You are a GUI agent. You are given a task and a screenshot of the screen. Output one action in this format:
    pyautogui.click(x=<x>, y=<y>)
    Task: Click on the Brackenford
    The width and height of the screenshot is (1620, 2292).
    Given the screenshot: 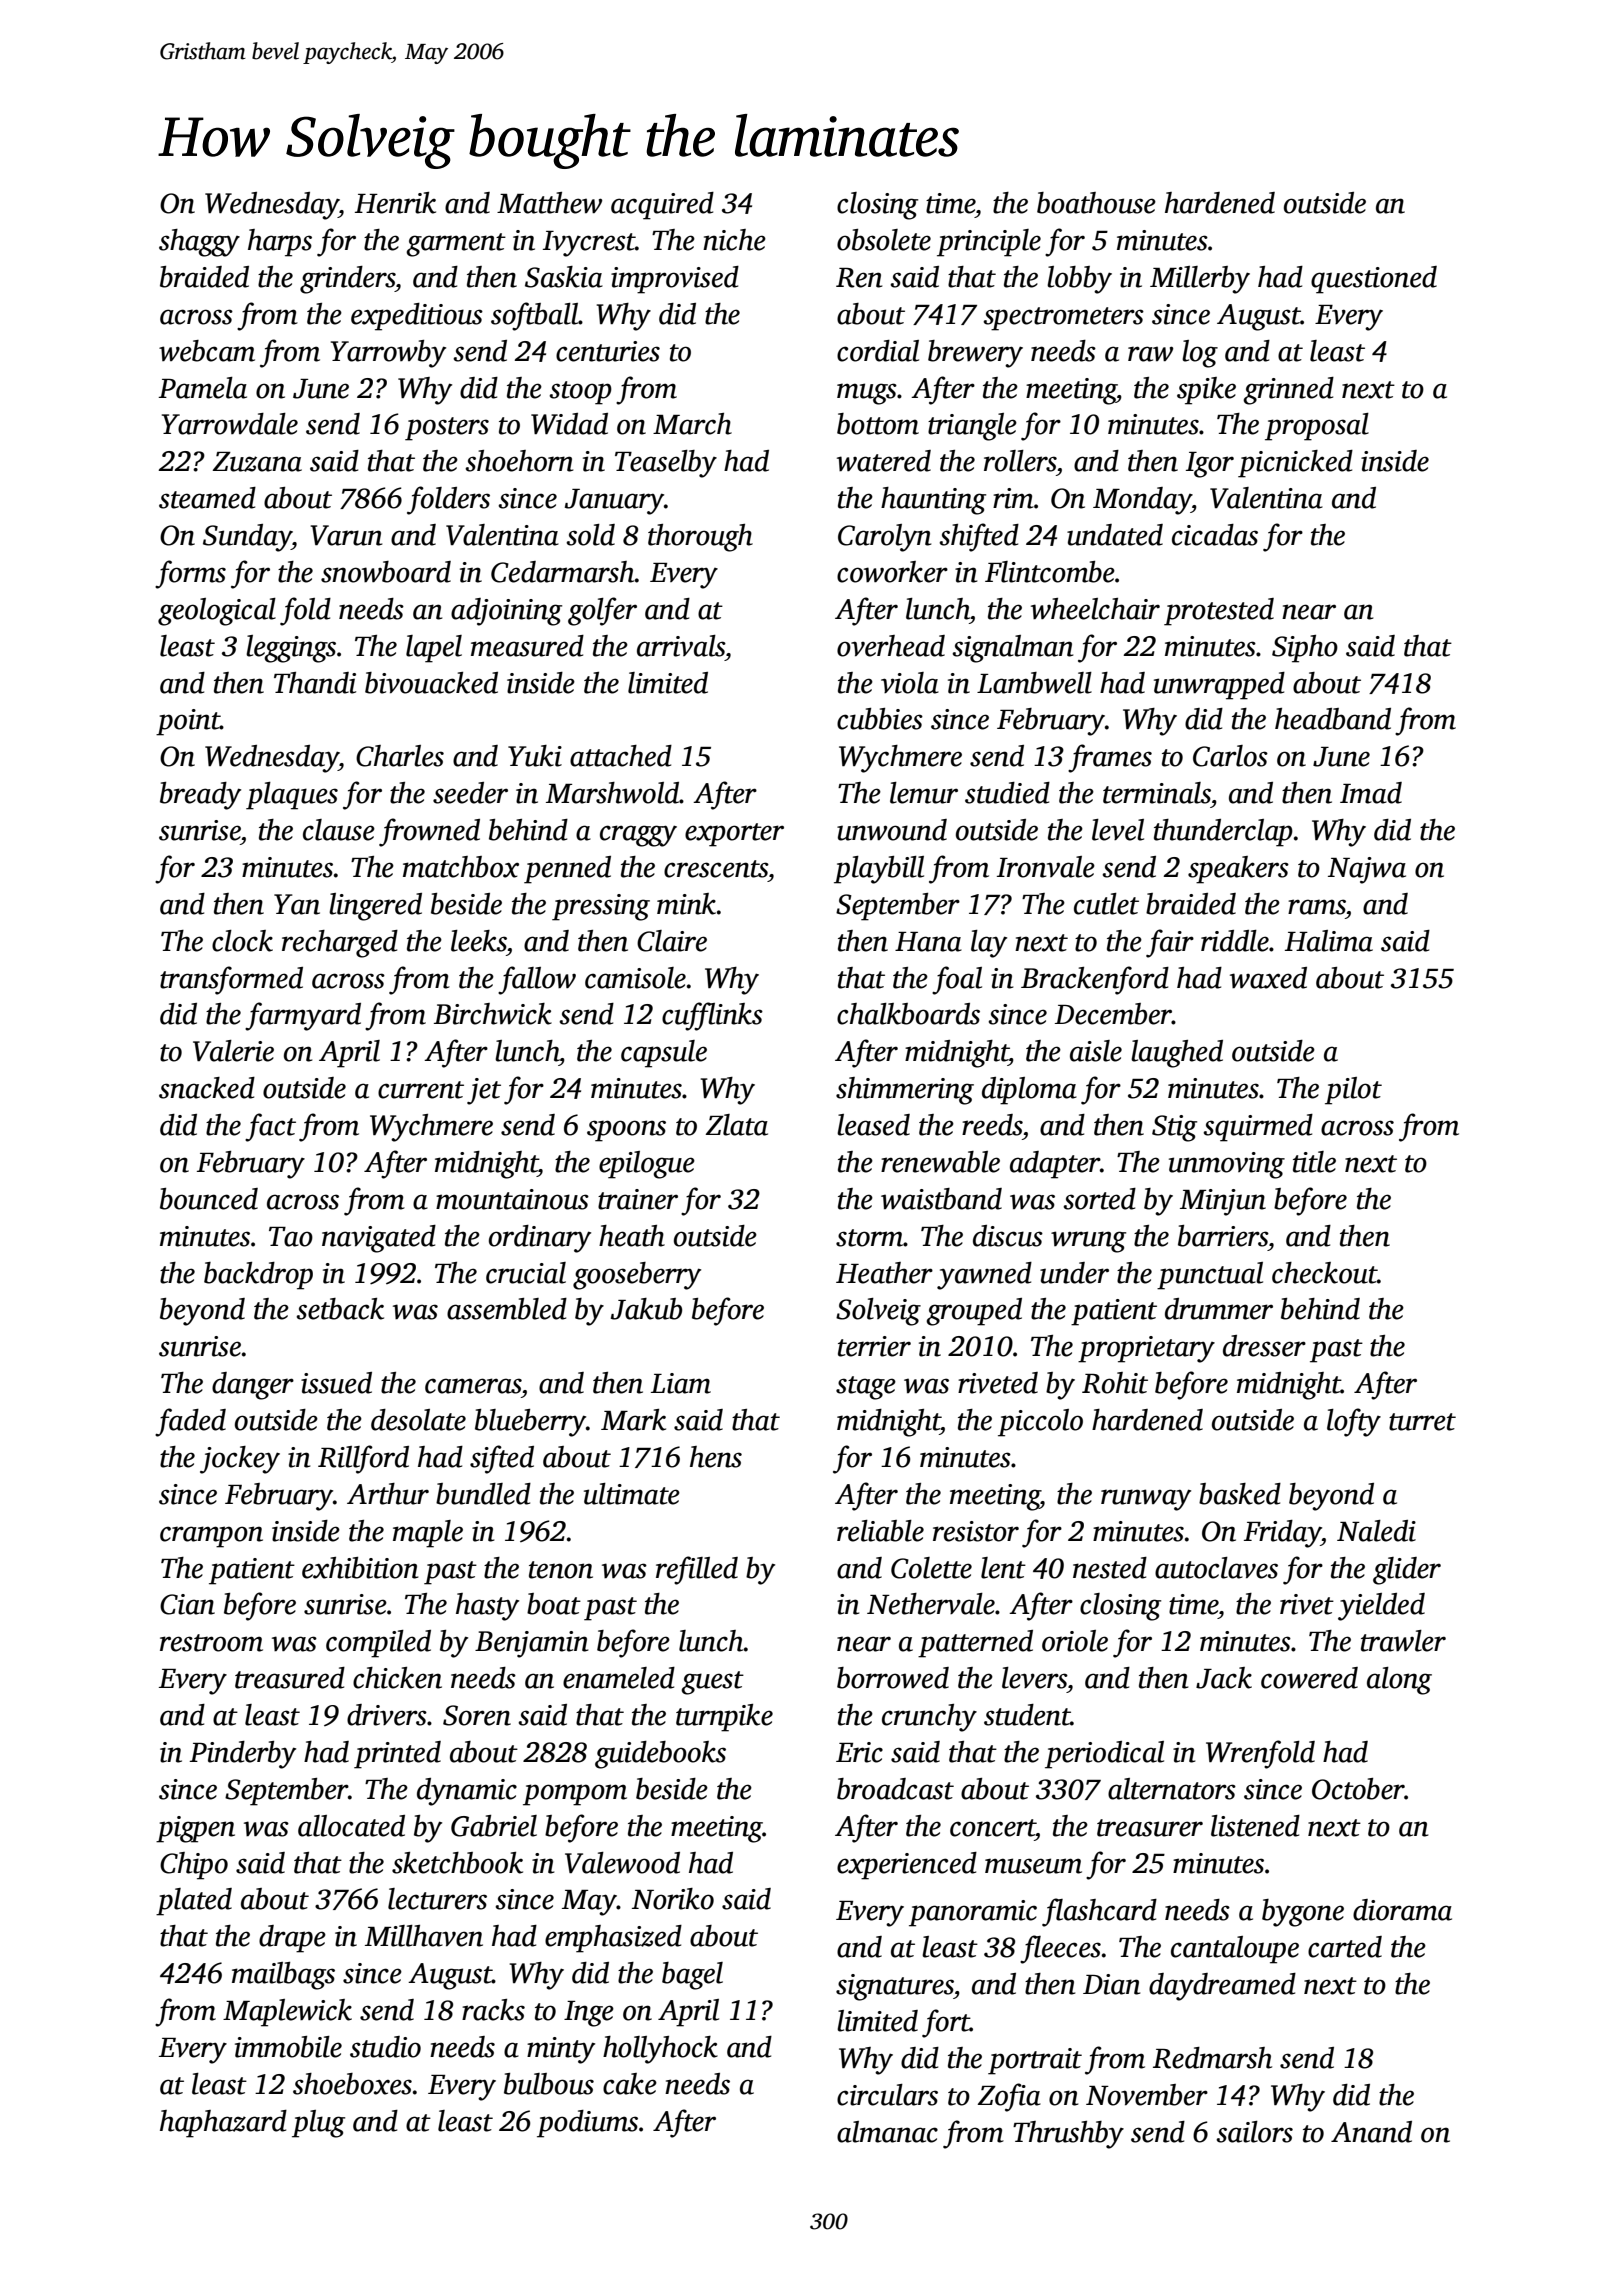 What is the action you would take?
    pyautogui.click(x=1095, y=980)
